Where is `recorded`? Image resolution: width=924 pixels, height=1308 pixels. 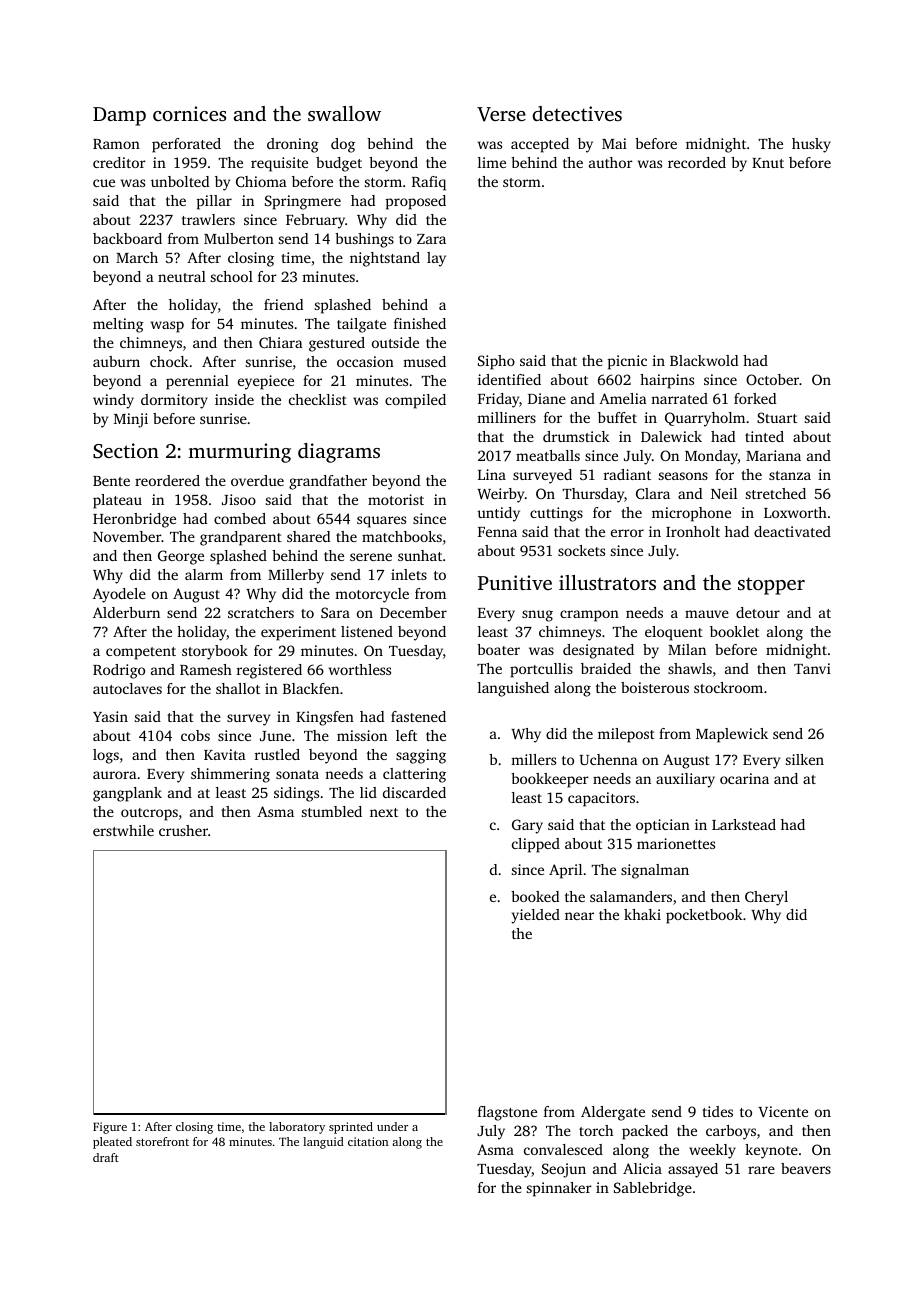 recorded is located at coordinates (697, 162).
